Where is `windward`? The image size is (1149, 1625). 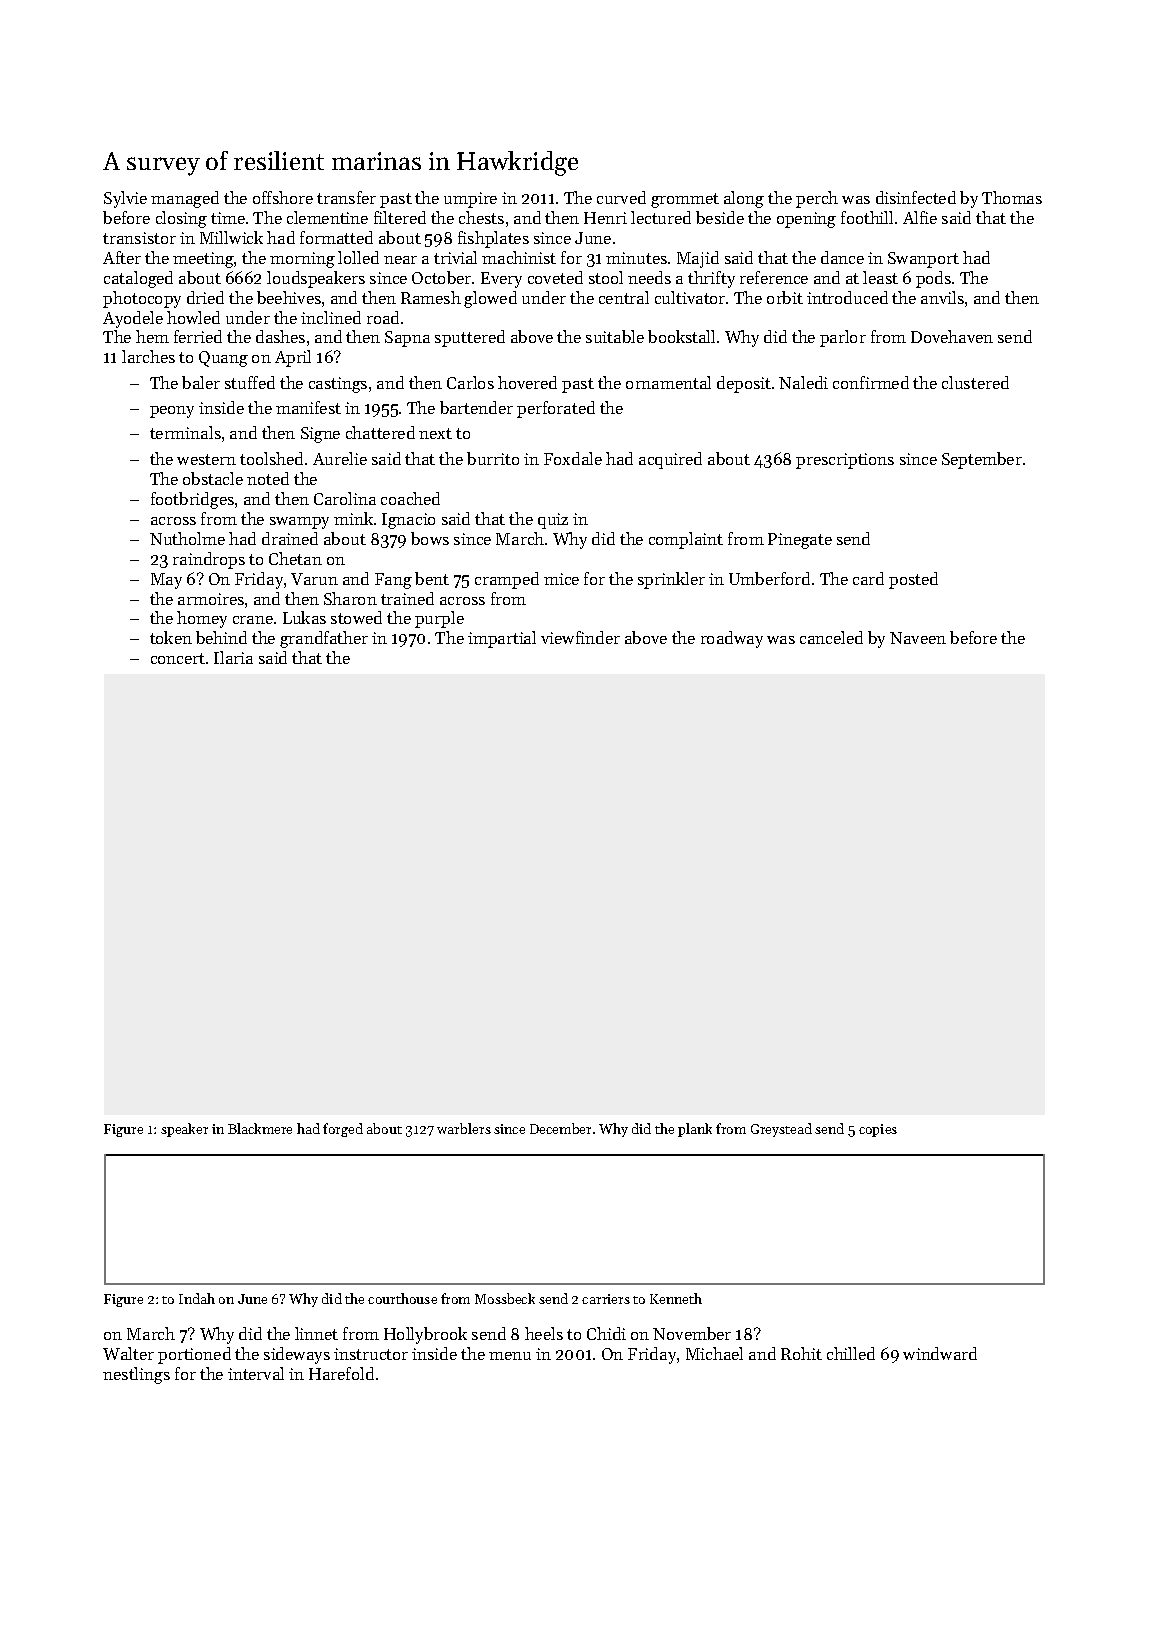 windward is located at coordinates (940, 1353).
